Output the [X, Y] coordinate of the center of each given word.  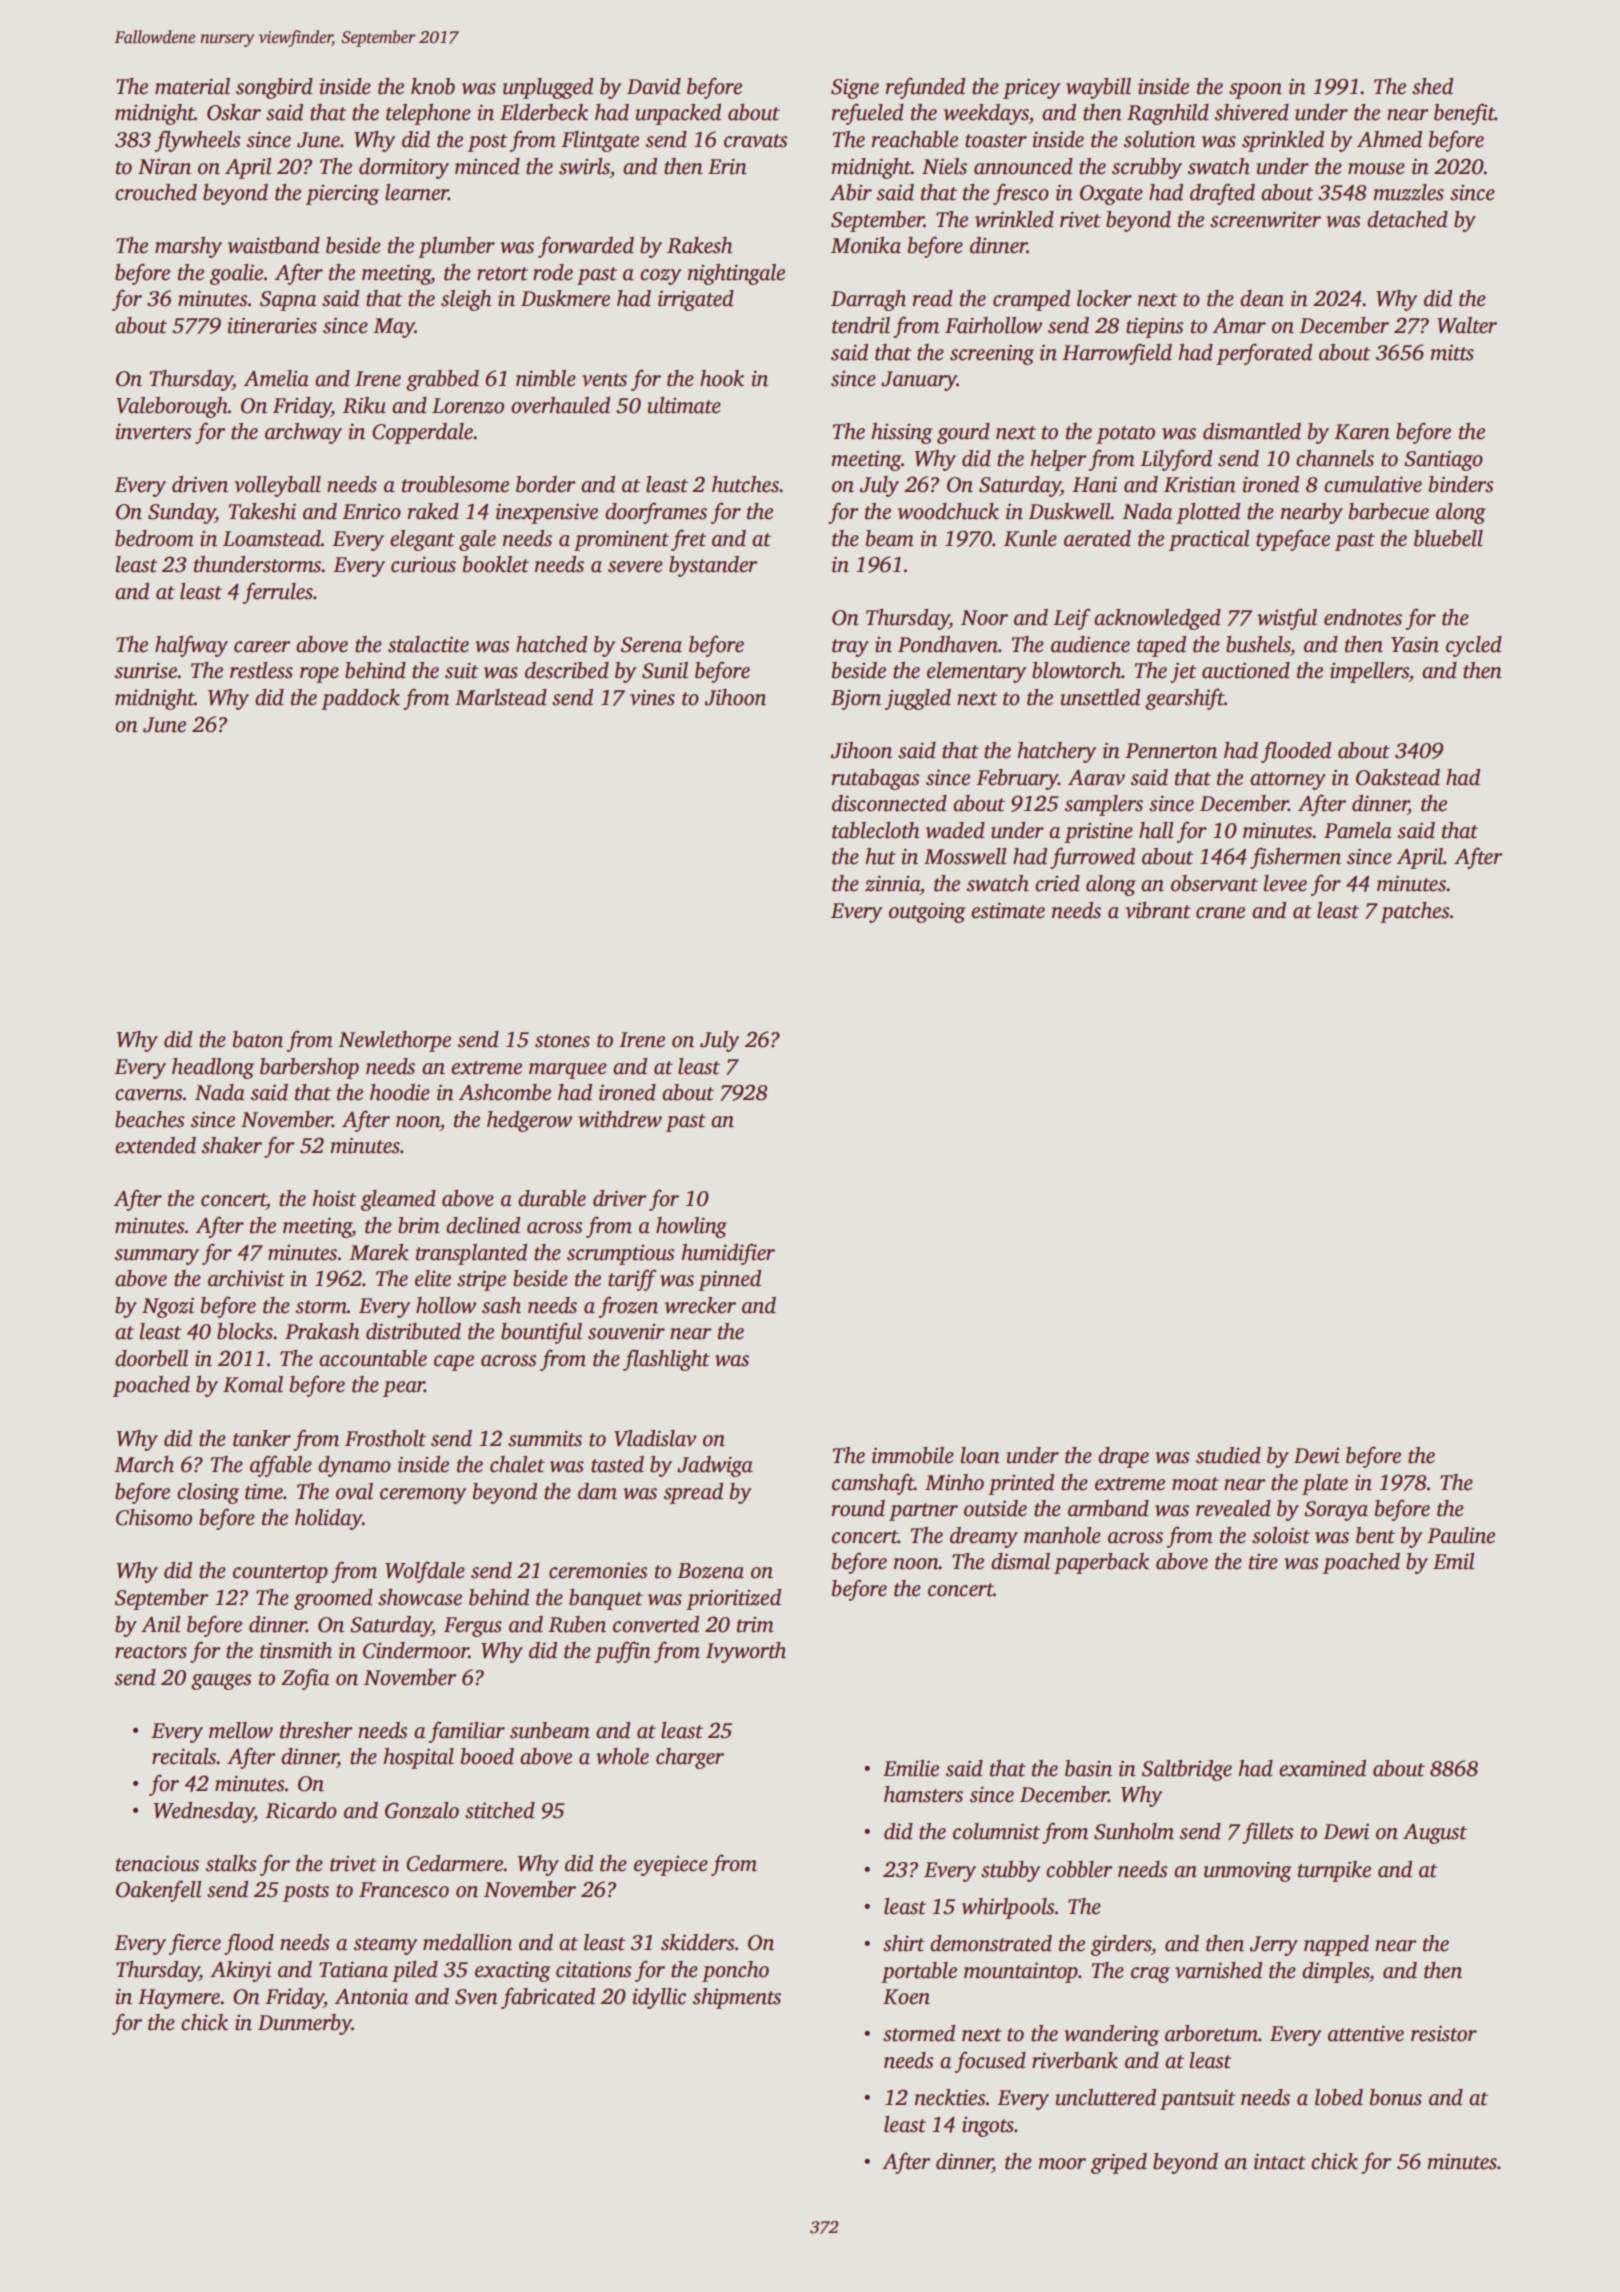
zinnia [892, 883]
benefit [1464, 114]
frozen [628, 1307]
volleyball [277, 486]
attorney [1288, 781]
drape [1123, 1457]
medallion [467, 1942]
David [654, 86]
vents [604, 380]
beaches [149, 1119]
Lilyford [1176, 460]
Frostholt [385, 1438]
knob [433, 86]
